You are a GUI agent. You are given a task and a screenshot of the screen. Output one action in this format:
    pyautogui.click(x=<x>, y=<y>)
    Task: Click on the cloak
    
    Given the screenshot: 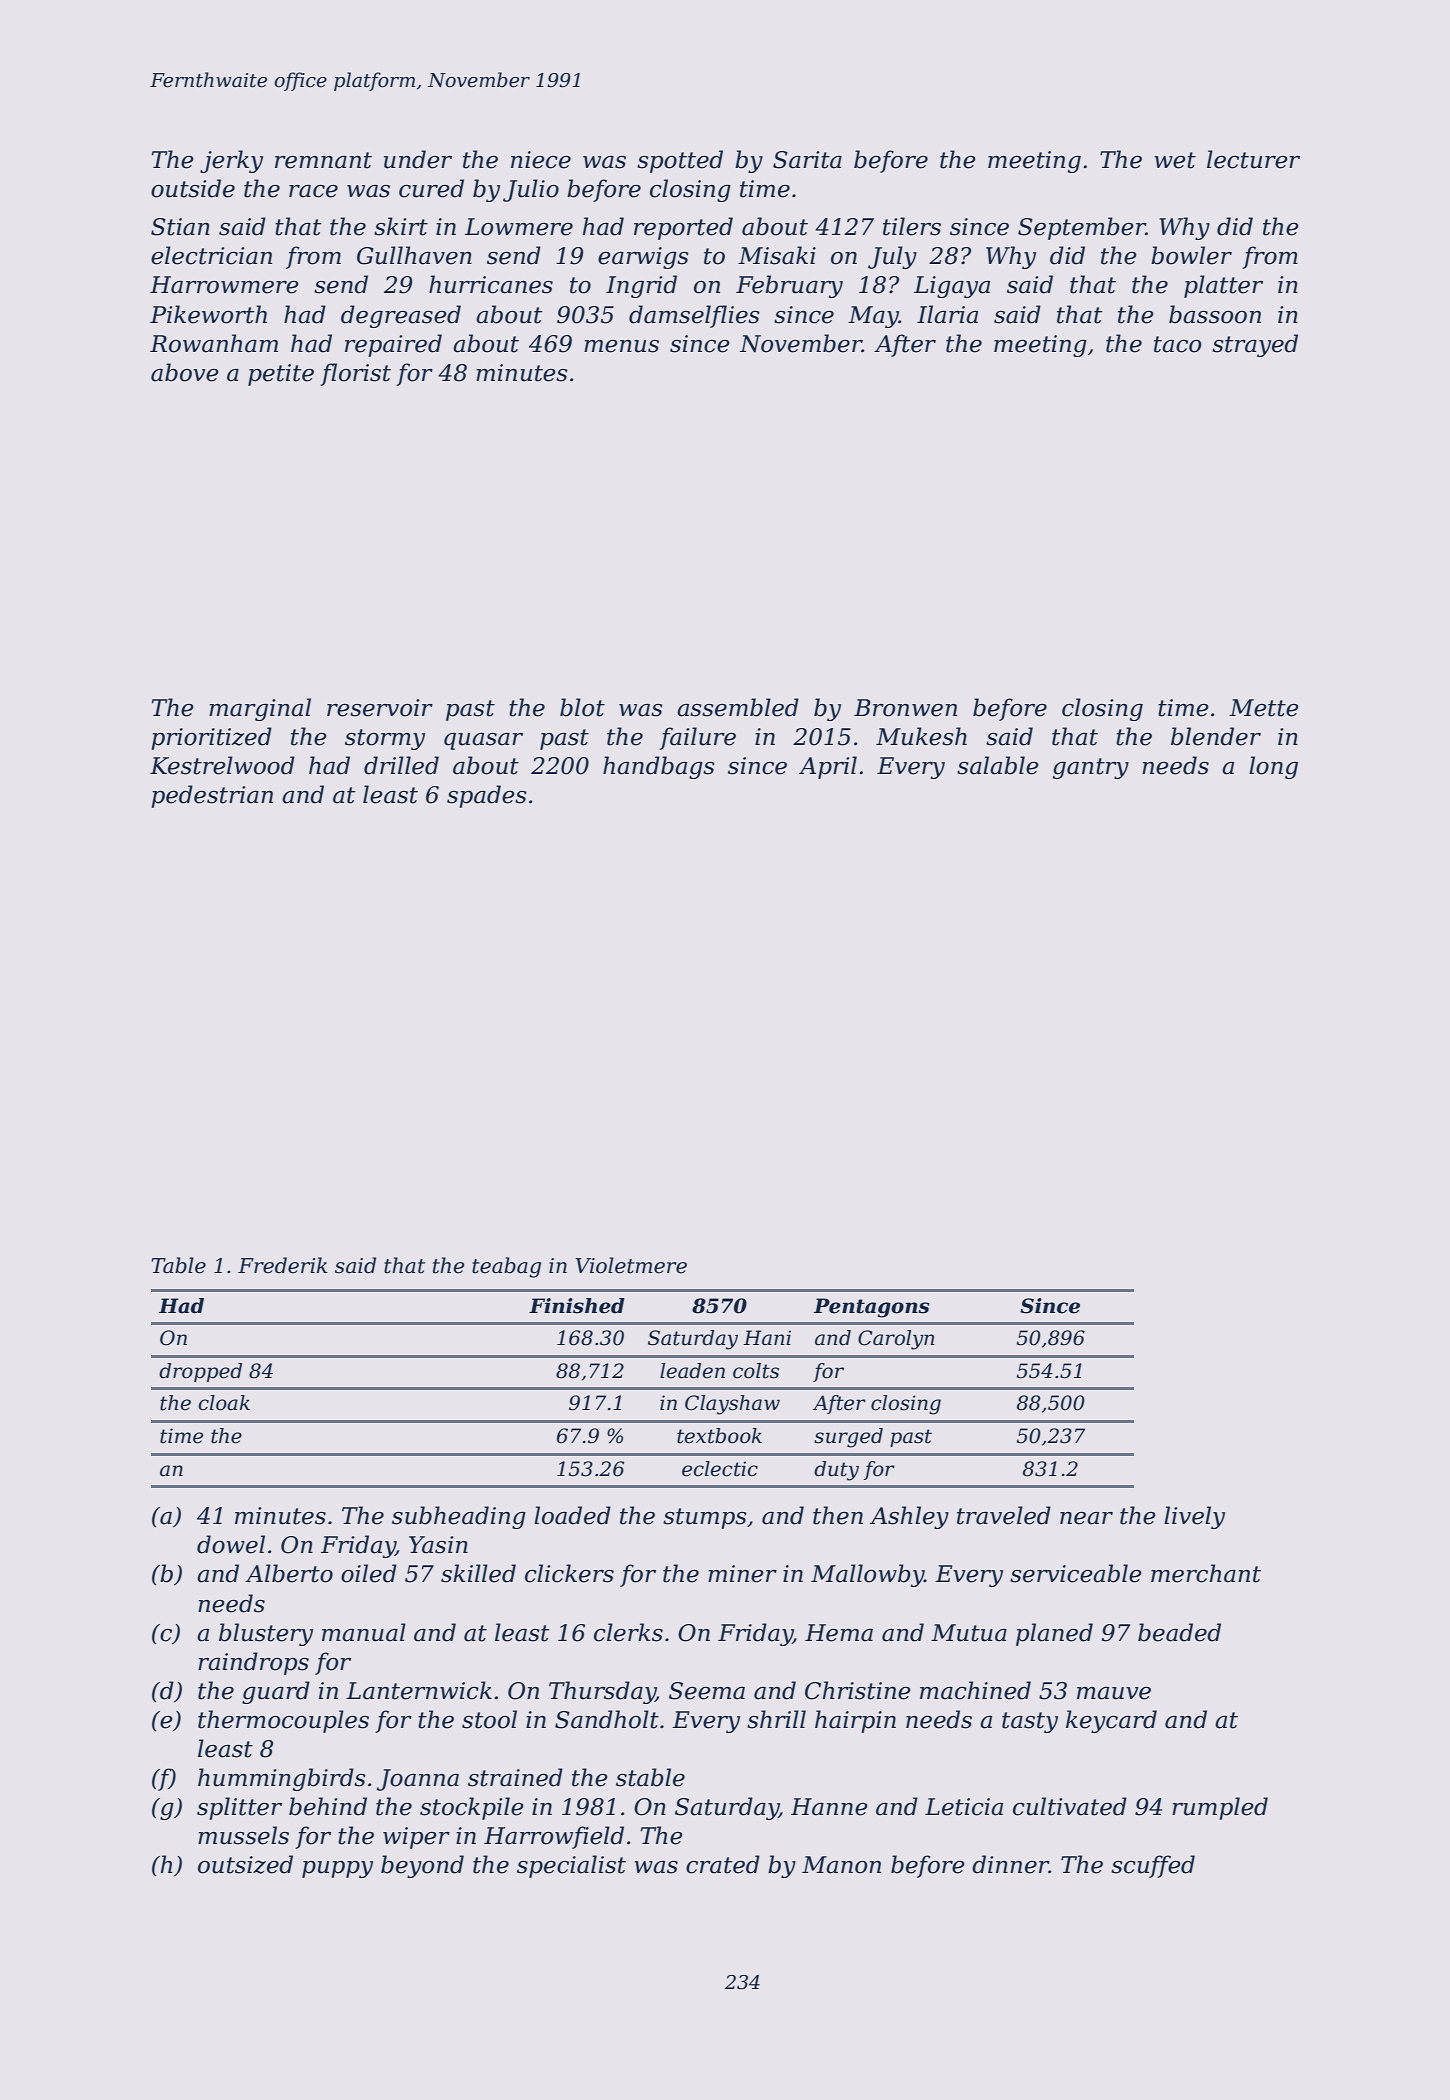 What is the action you would take?
    pyautogui.click(x=224, y=1403)
